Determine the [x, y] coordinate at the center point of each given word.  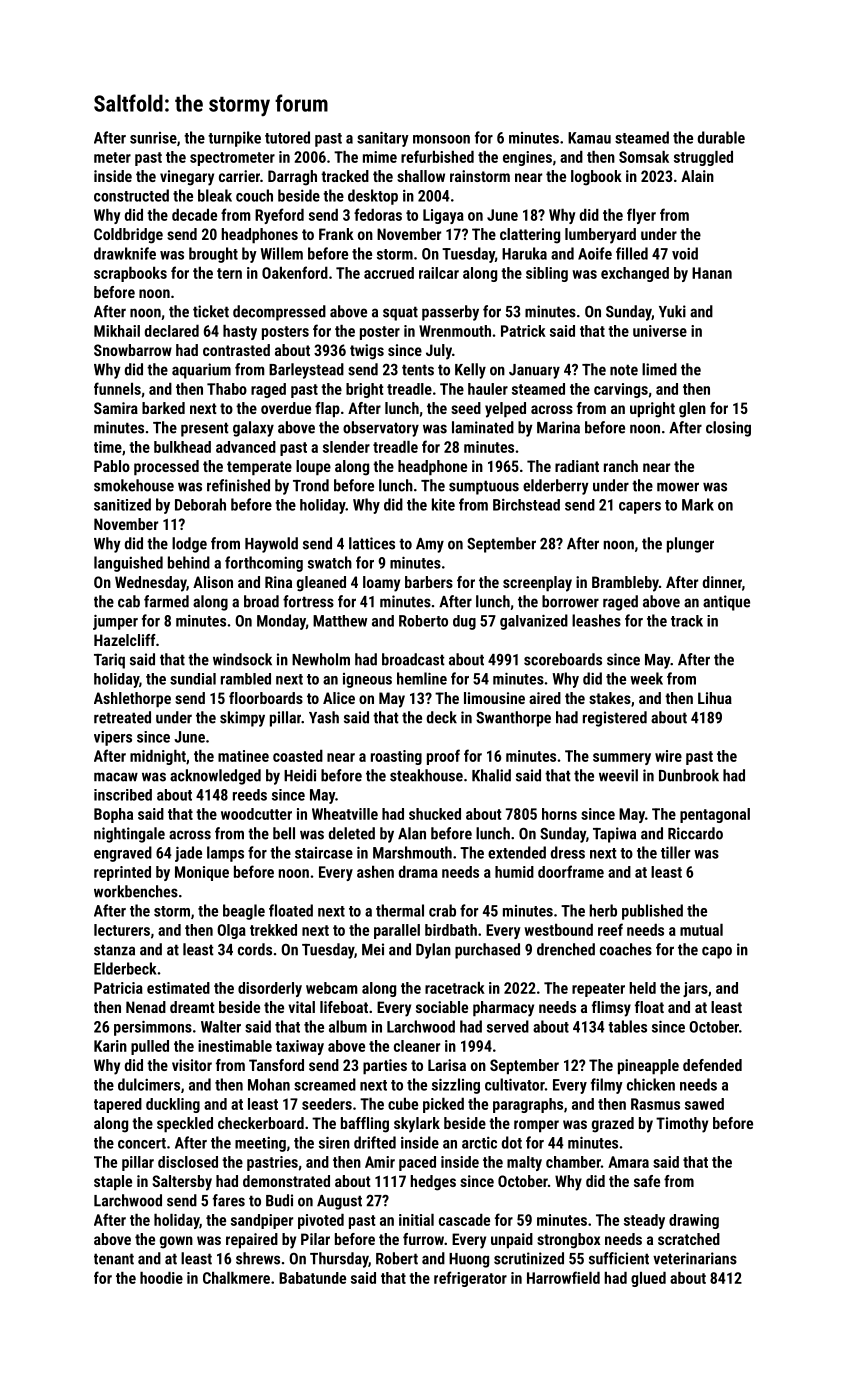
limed [659, 369]
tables [627, 1026]
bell [284, 833]
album [348, 1026]
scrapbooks [130, 274]
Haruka [524, 253]
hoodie [161, 1278]
